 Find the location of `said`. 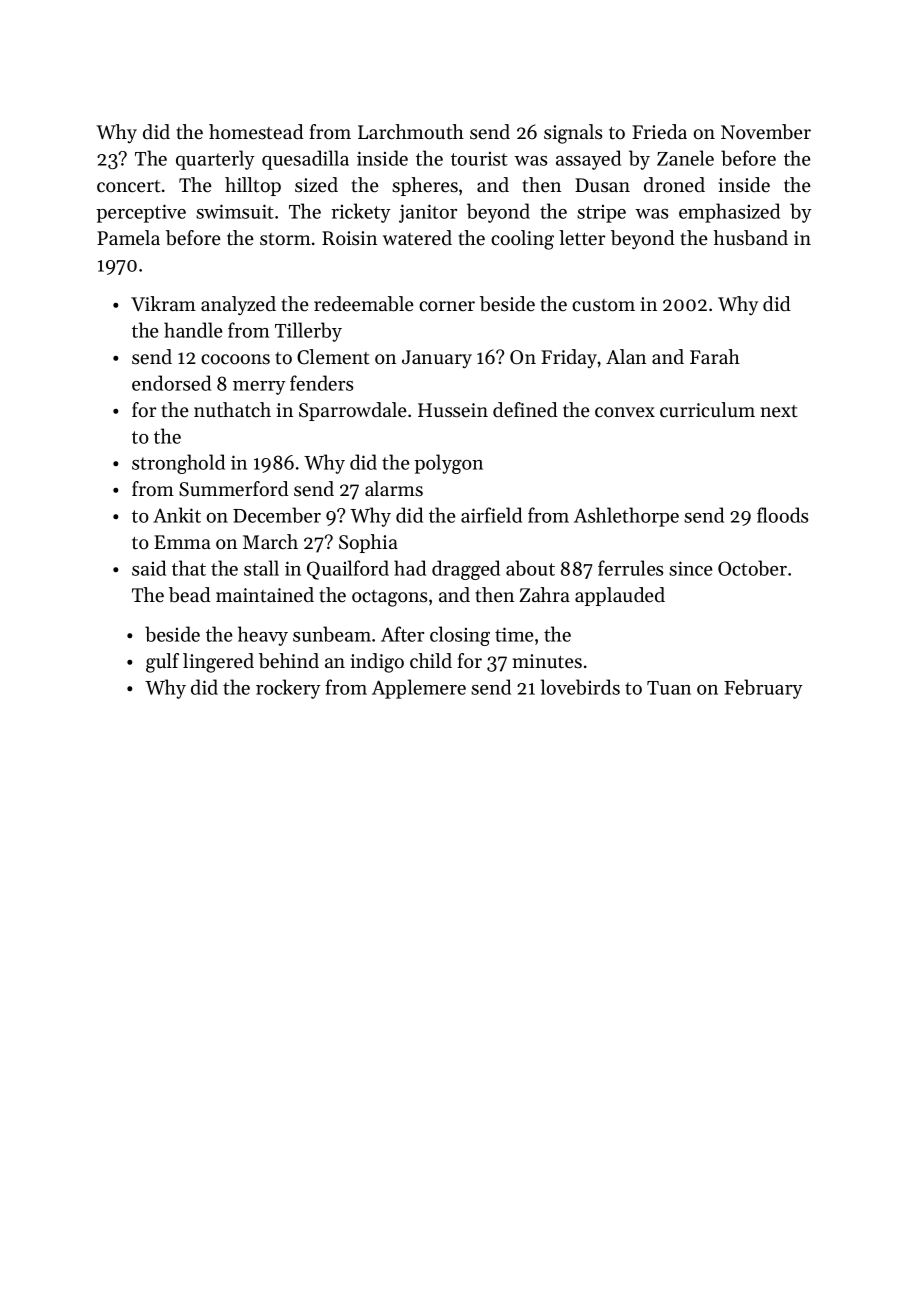

said is located at coordinates (149, 568).
